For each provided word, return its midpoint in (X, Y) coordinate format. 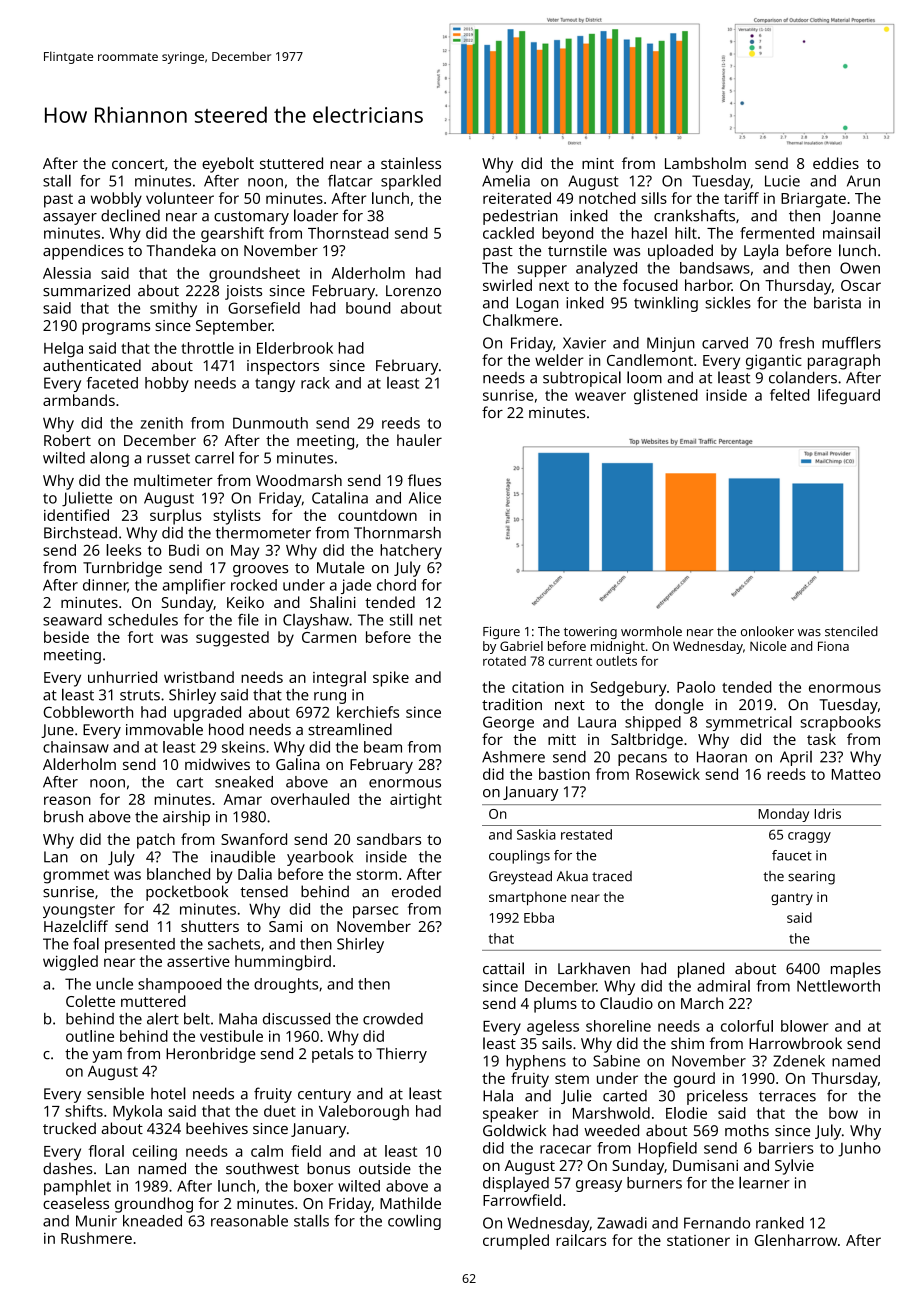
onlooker (767, 631)
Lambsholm (705, 163)
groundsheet (254, 275)
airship (186, 818)
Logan (537, 304)
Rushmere (96, 1238)
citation (538, 687)
